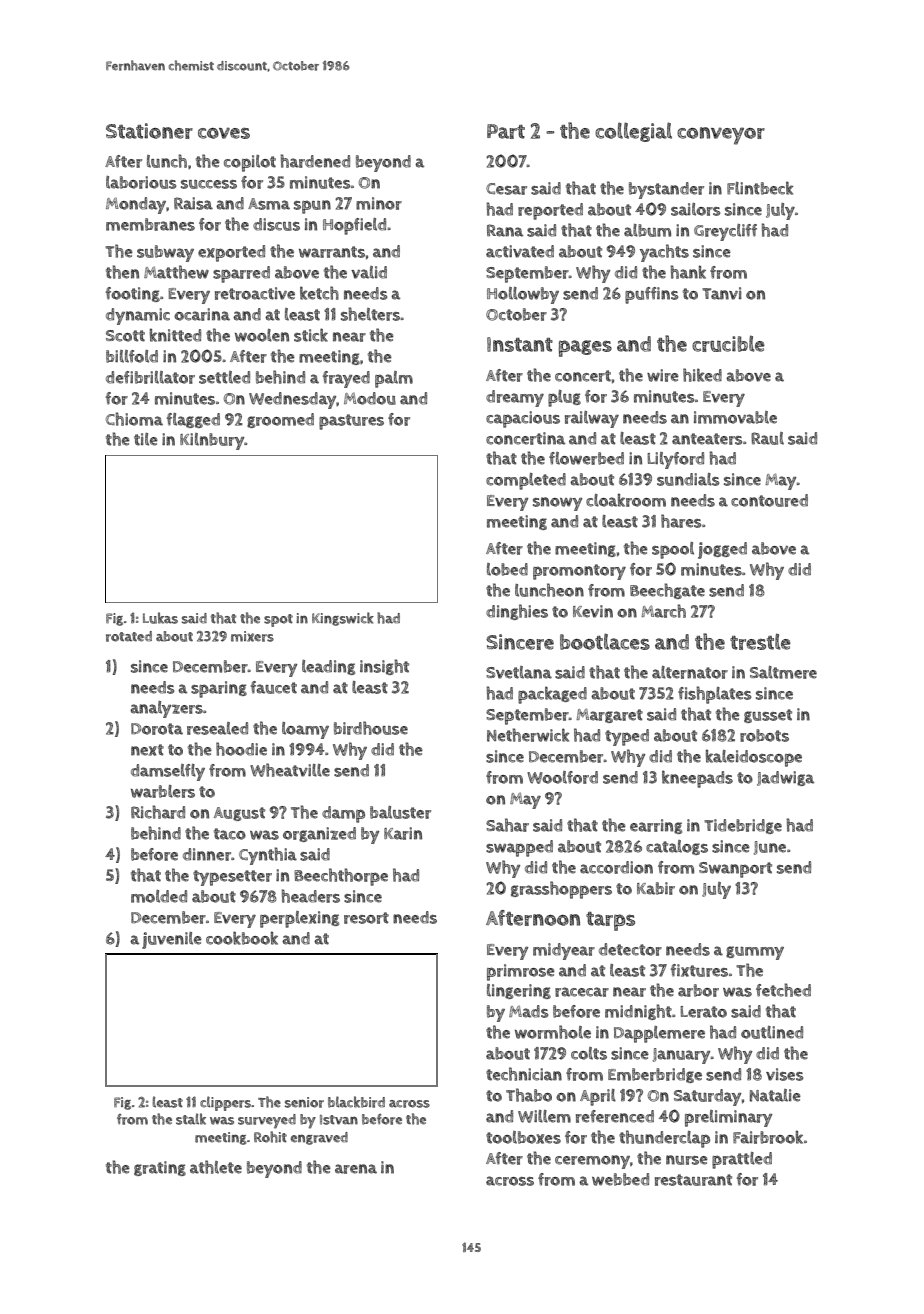  I want to click on Lilyford, so click(675, 460).
